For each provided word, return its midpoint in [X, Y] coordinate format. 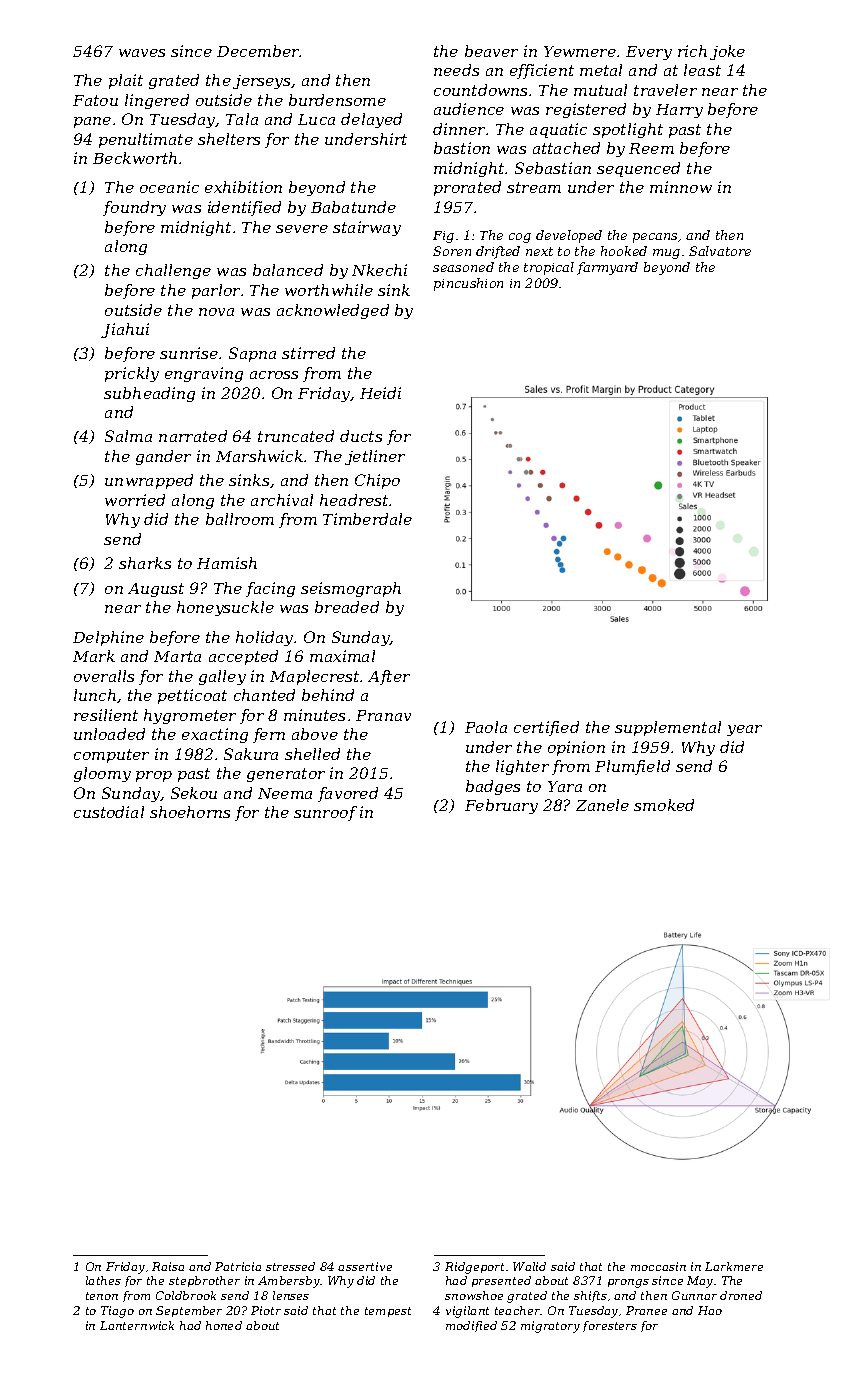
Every [649, 53]
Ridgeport [474, 1268]
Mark [94, 656]
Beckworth [135, 158]
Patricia [238, 1266]
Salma [128, 436]
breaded [347, 607]
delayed [371, 120]
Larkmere [734, 1266]
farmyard [607, 268]
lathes [103, 1280]
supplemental [668, 728]
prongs [628, 1283]
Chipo [377, 481]
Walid [529, 1266]
